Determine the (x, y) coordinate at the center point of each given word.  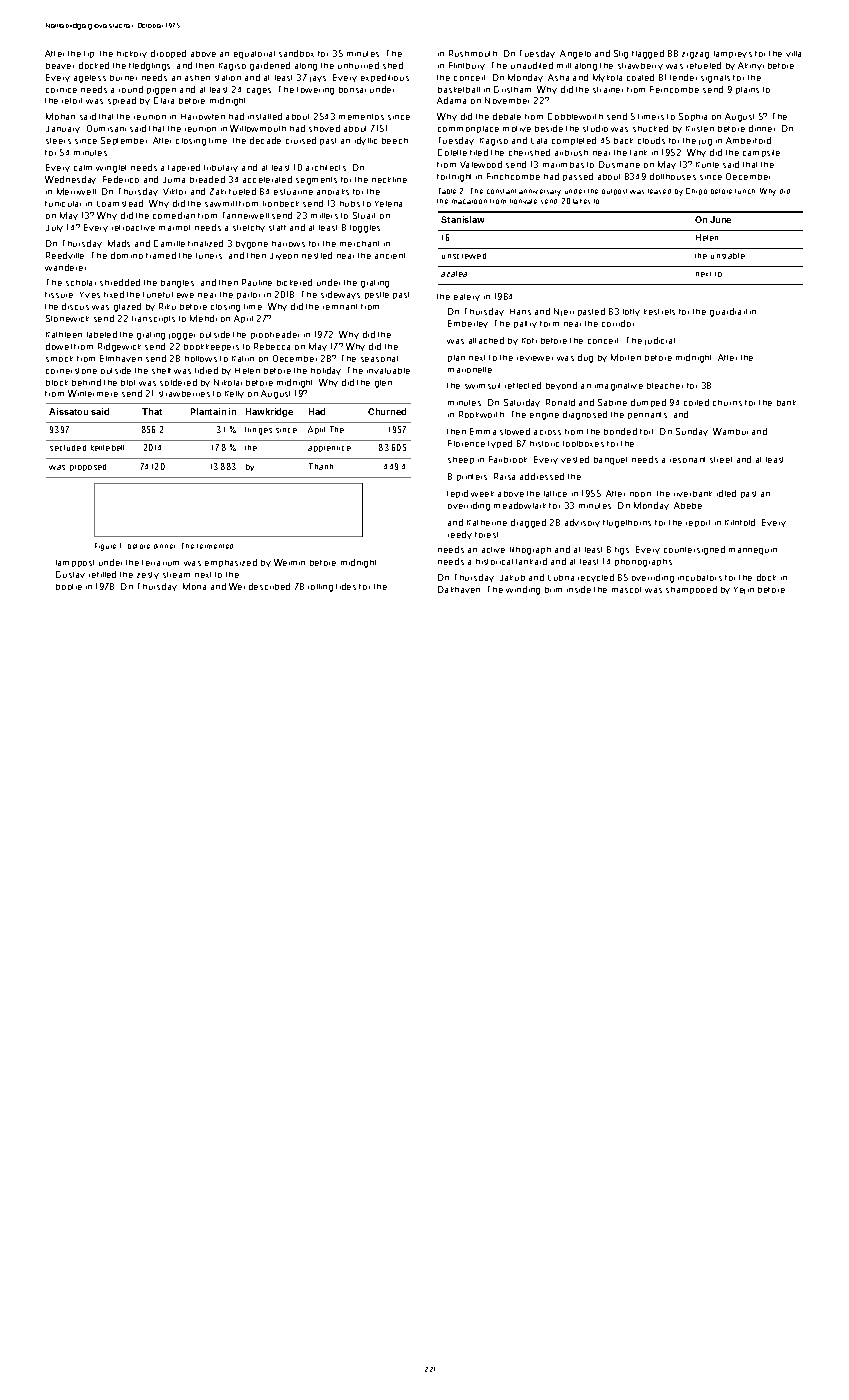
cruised (301, 140)
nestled (317, 255)
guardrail (728, 312)
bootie (69, 587)
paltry (525, 324)
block (57, 383)
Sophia (693, 117)
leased (659, 191)
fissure (59, 295)
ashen (197, 78)
